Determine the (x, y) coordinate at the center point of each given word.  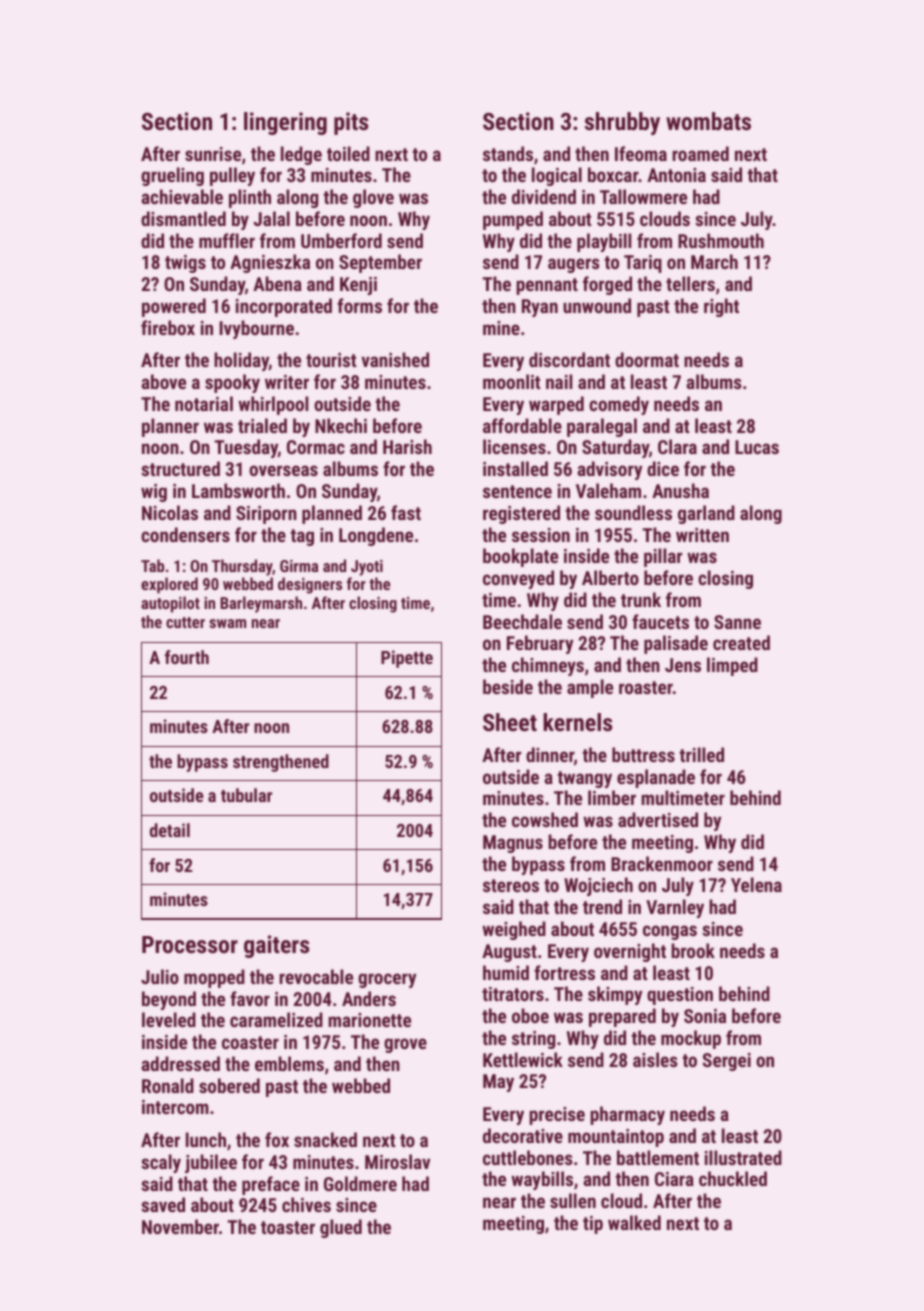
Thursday (242, 567)
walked (634, 1222)
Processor (190, 944)
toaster (288, 1227)
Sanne (737, 622)
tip (593, 1225)
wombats (708, 121)
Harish (407, 446)
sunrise (213, 154)
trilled (701, 754)
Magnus (513, 844)
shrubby (622, 123)
